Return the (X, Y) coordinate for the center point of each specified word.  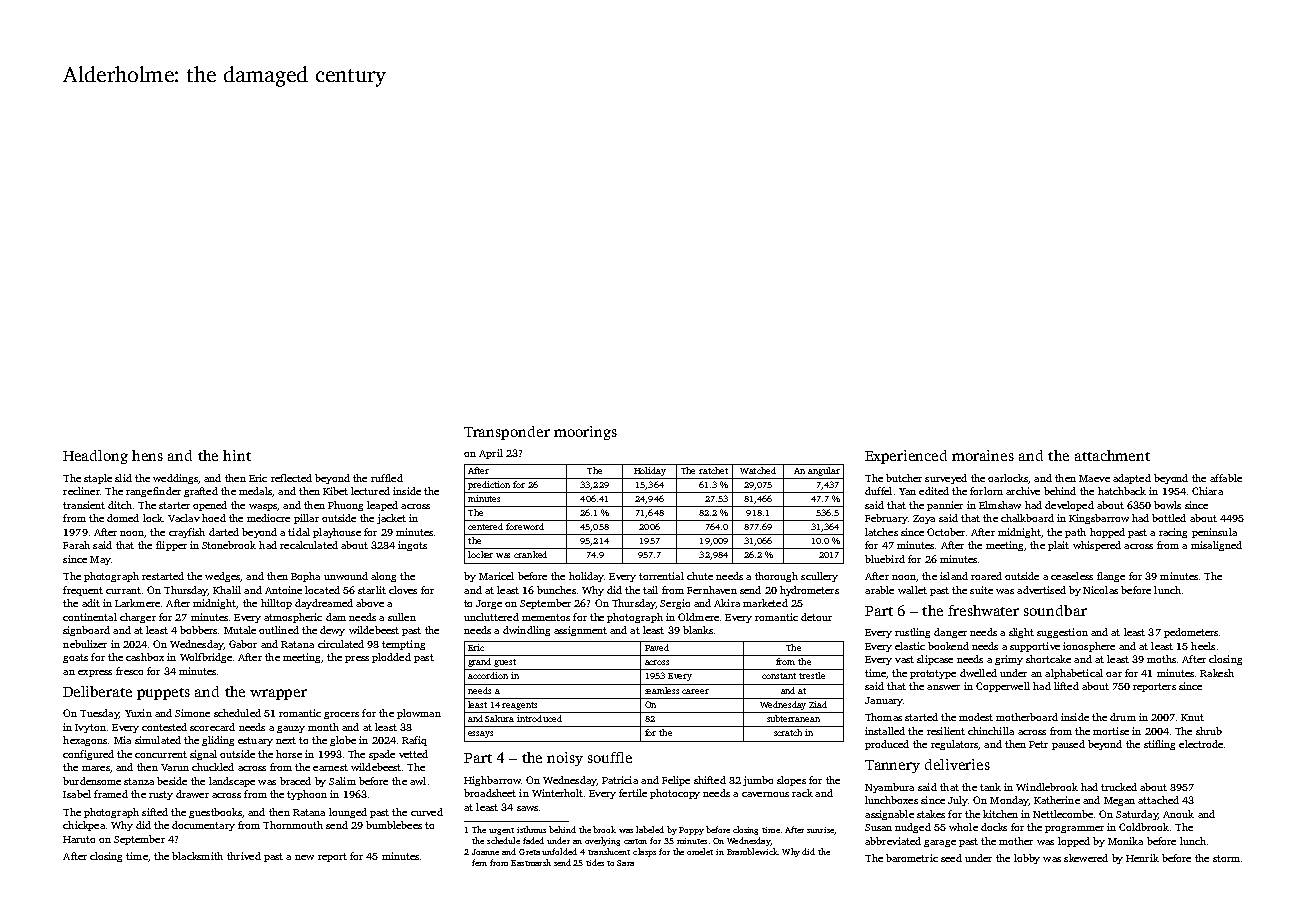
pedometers (1191, 633)
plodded (391, 658)
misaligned (1216, 546)
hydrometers (809, 591)
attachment (1112, 455)
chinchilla (991, 731)
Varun (175, 767)
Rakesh (1217, 673)
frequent (83, 591)
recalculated (309, 545)
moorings (585, 433)
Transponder (507, 433)
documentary (203, 826)
